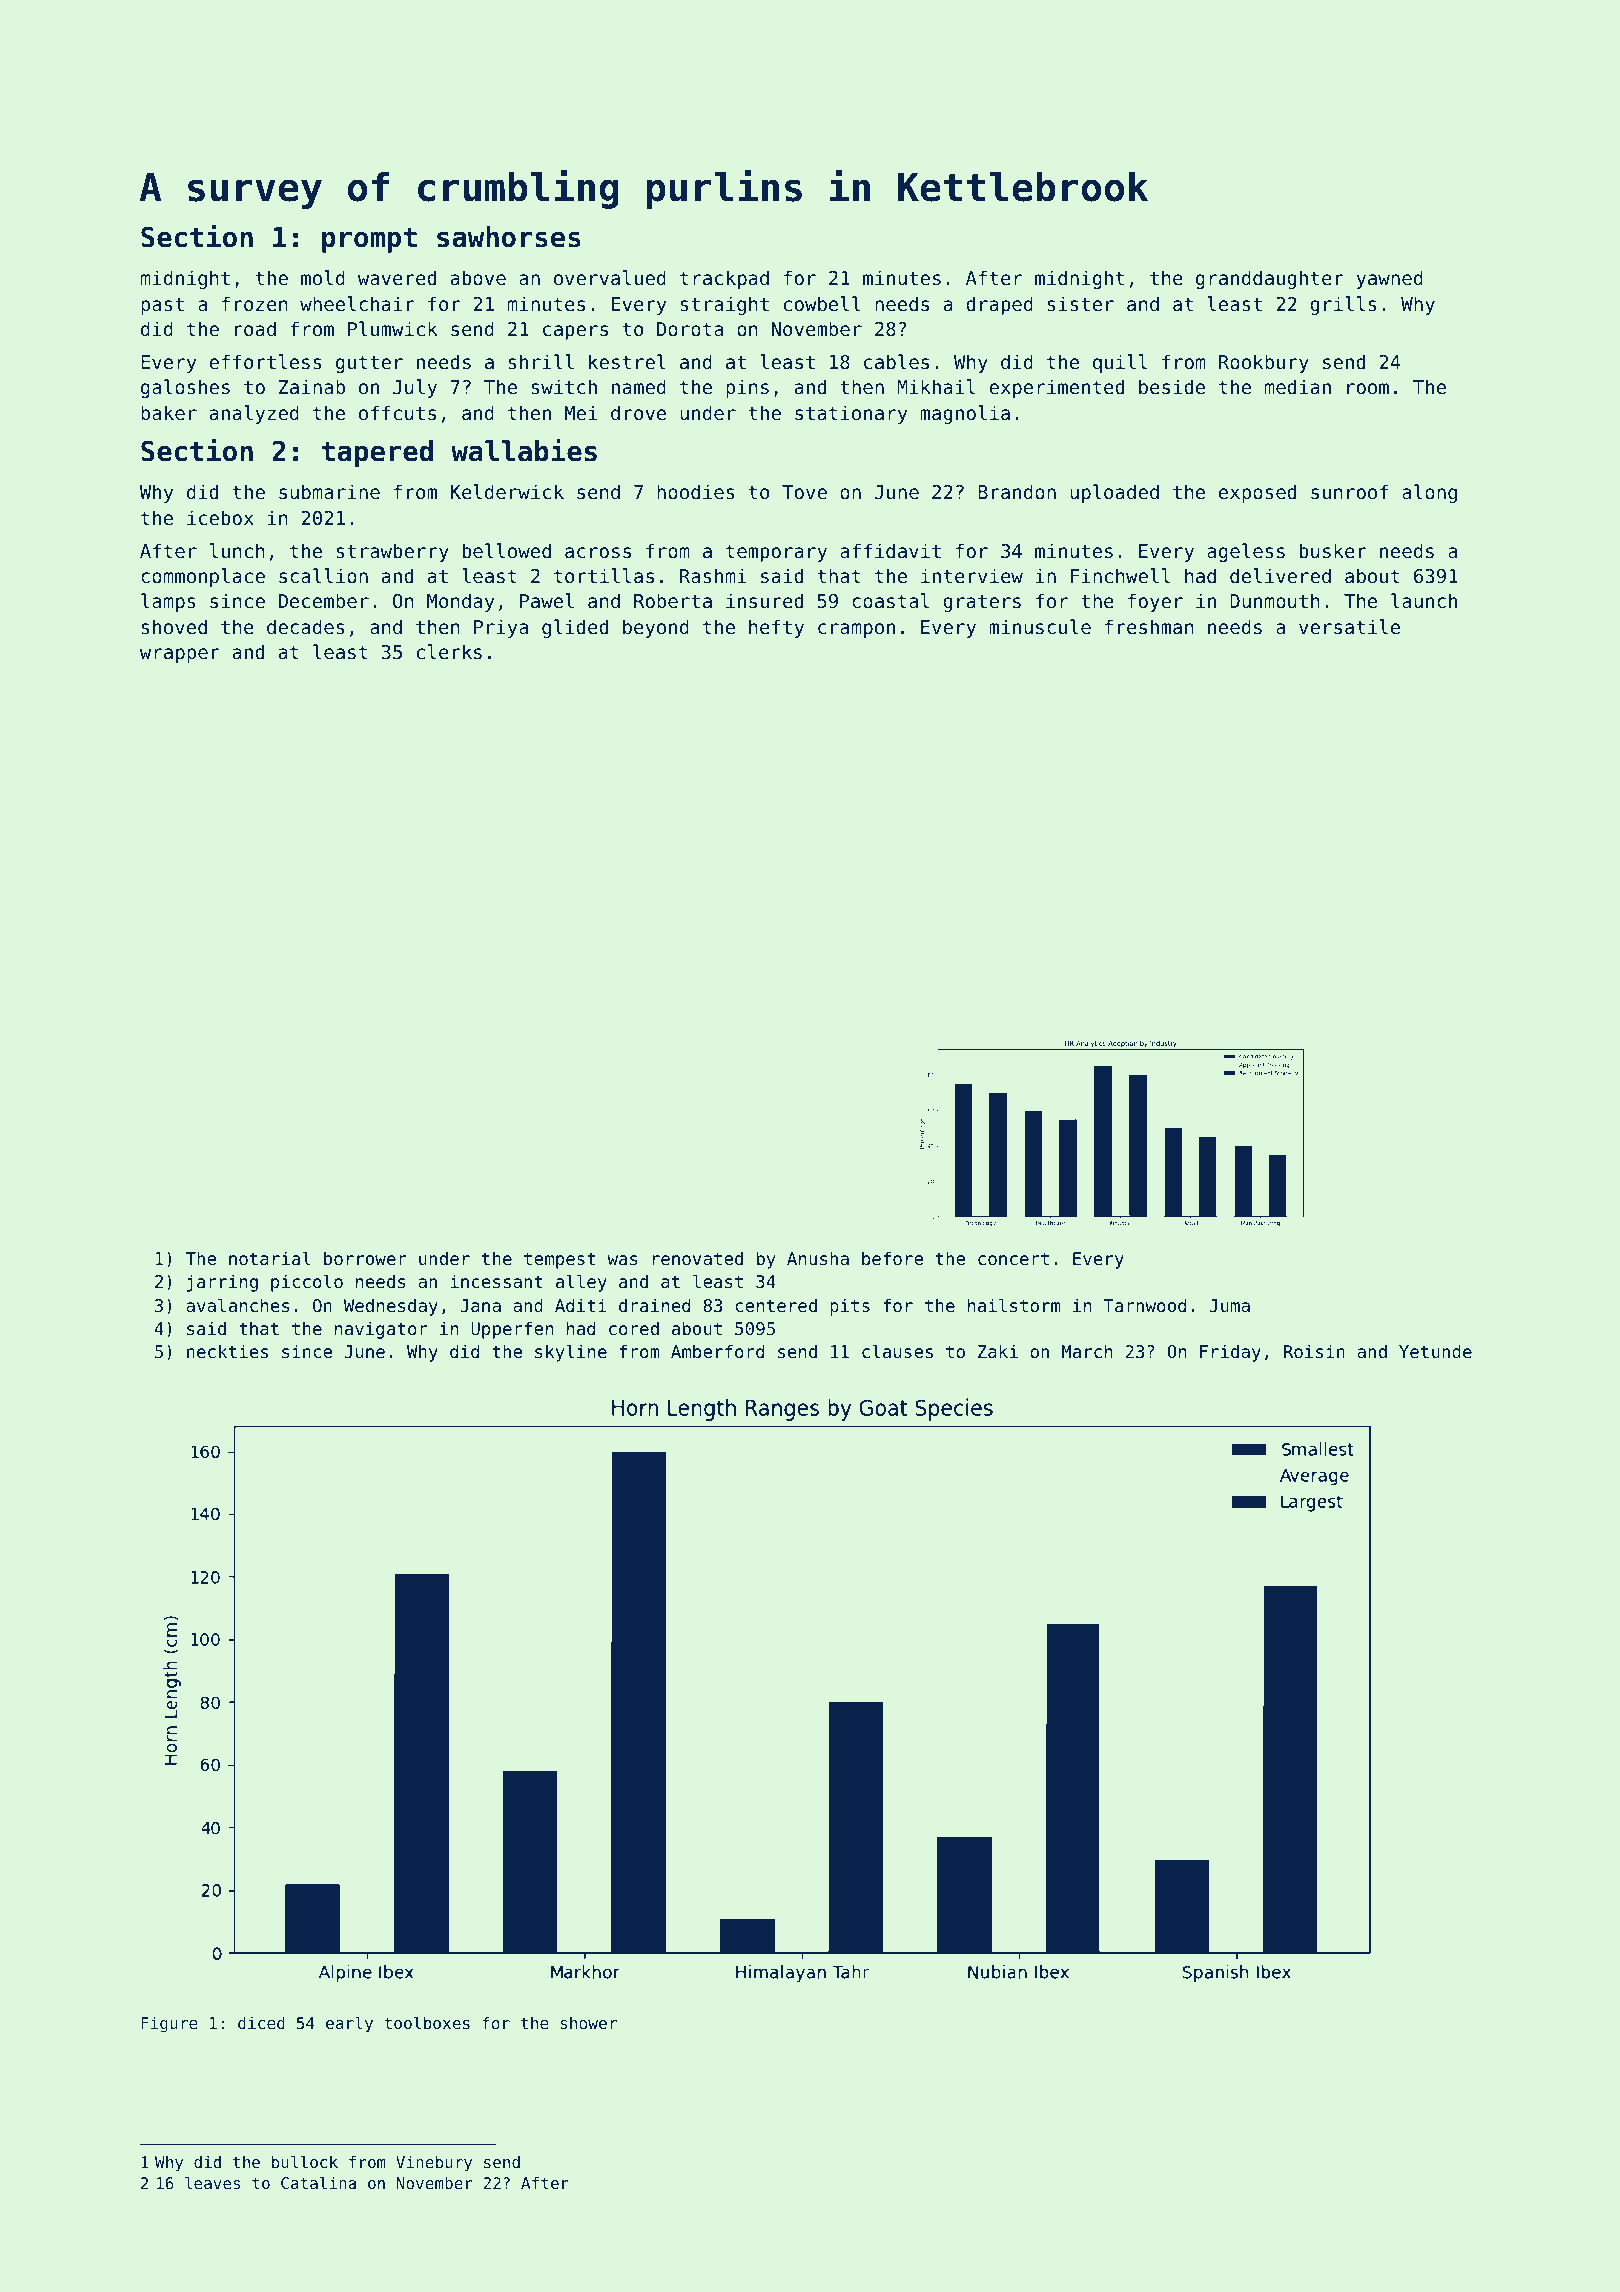 This document has width=1620, height=2292. Describe the element at coordinates (1257, 493) in the document. I see `exposed` at that location.
